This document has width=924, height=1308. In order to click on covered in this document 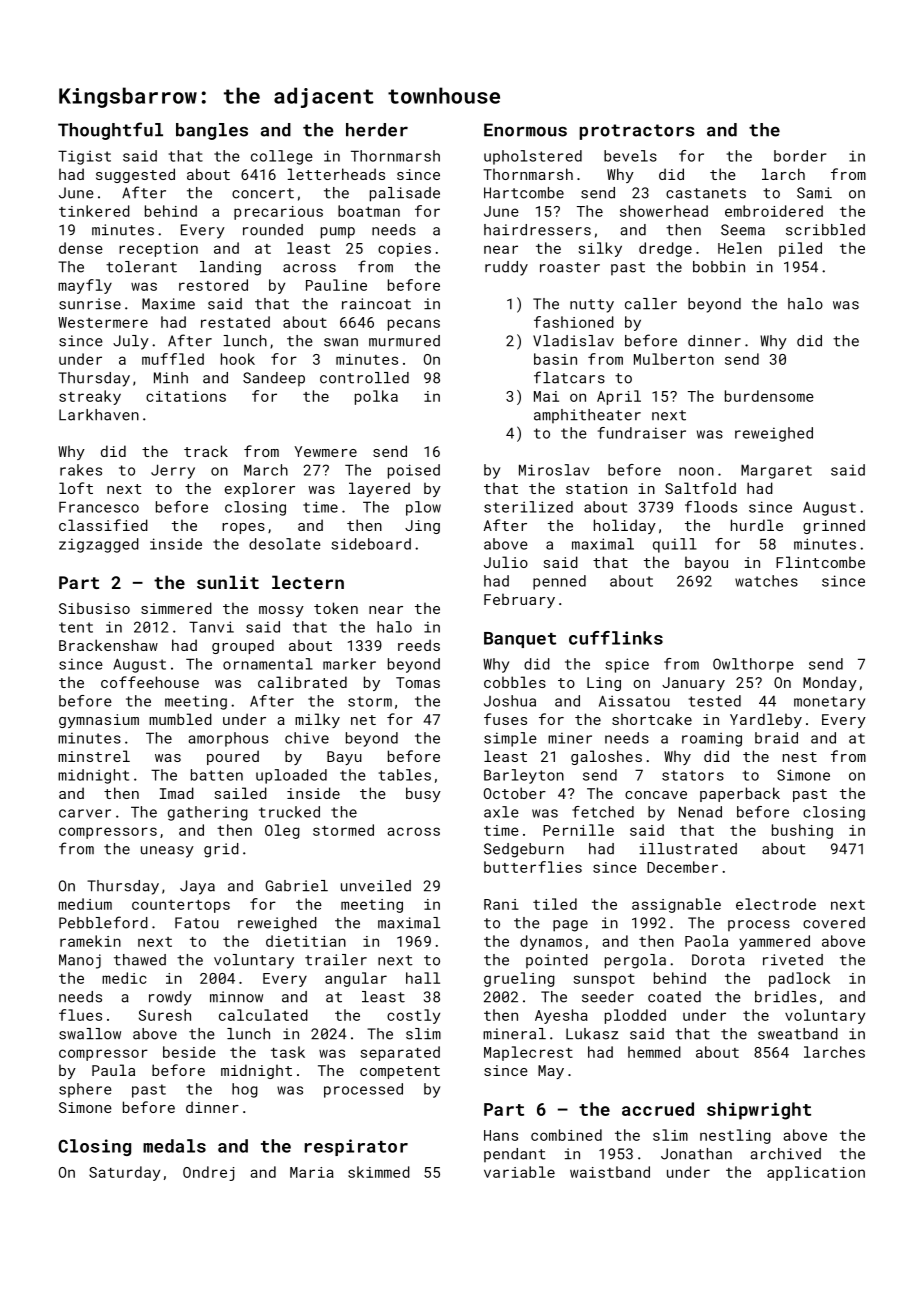, I will do `click(834, 923)`.
